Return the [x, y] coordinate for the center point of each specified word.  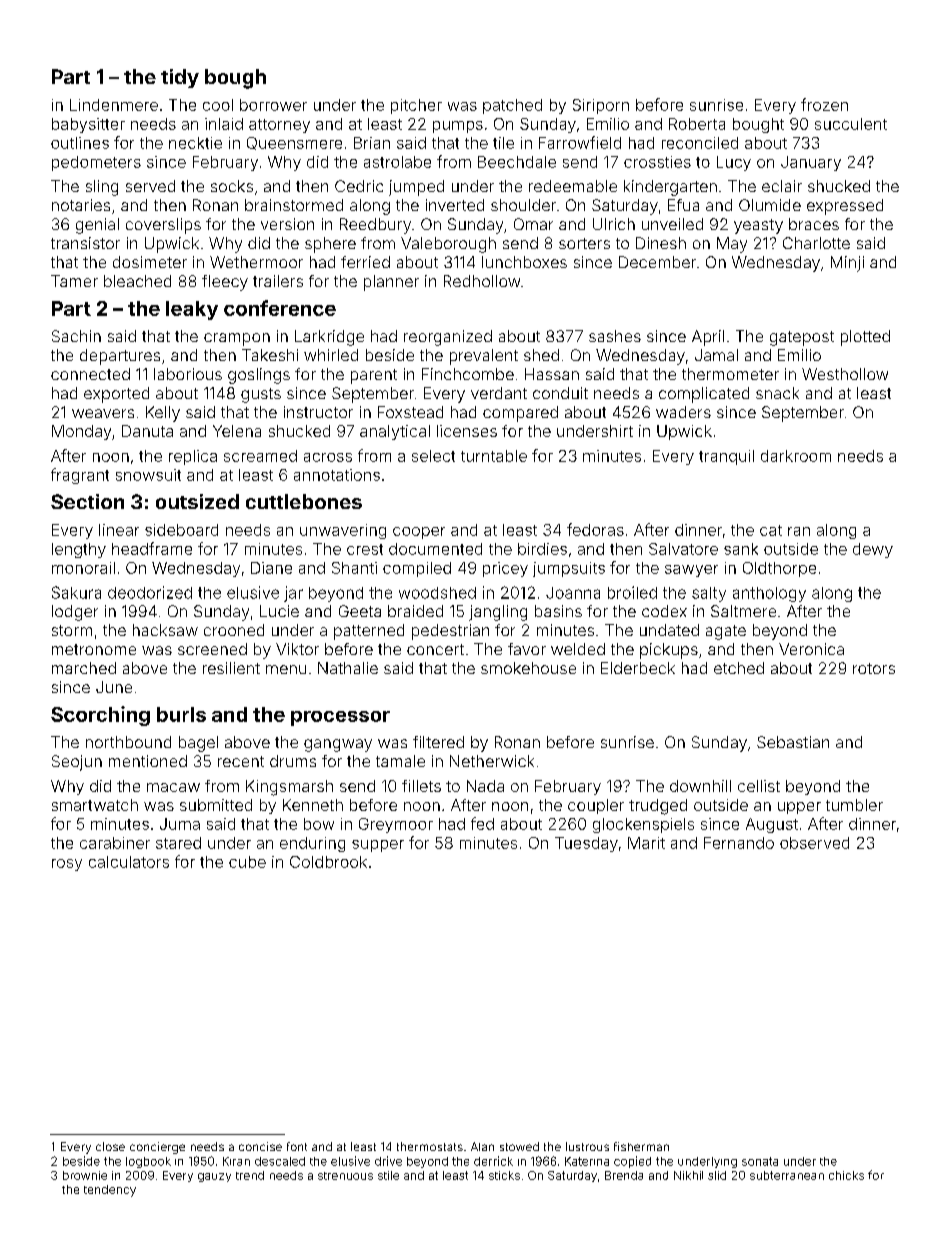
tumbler [854, 805]
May [732, 245]
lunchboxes [524, 262]
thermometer [730, 374]
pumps [458, 127]
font [297, 1146]
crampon [237, 339]
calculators [129, 862]
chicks [846, 1175]
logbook [148, 1162]
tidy [180, 78]
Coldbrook [328, 862]
